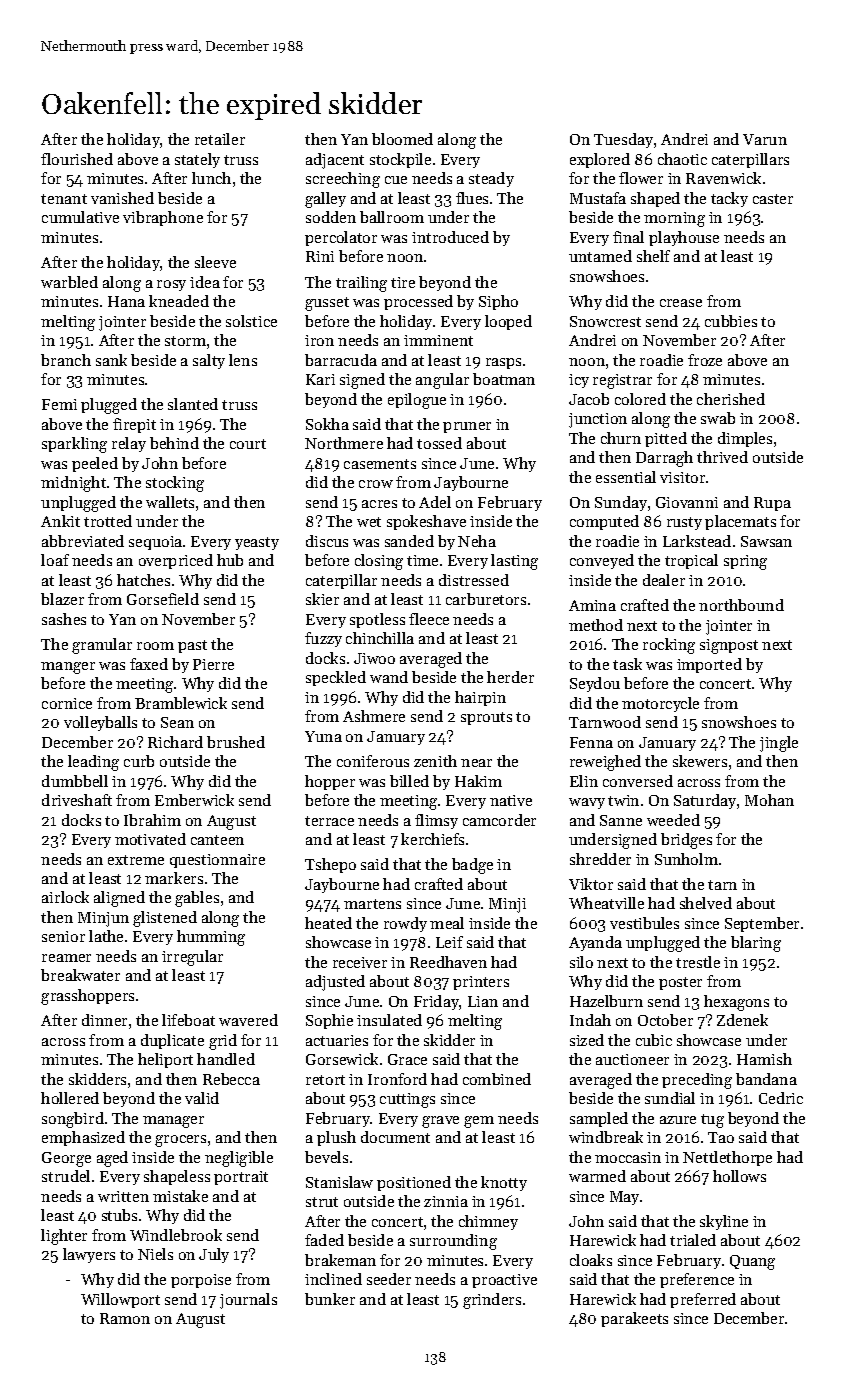  I want to click on caster, so click(773, 199).
